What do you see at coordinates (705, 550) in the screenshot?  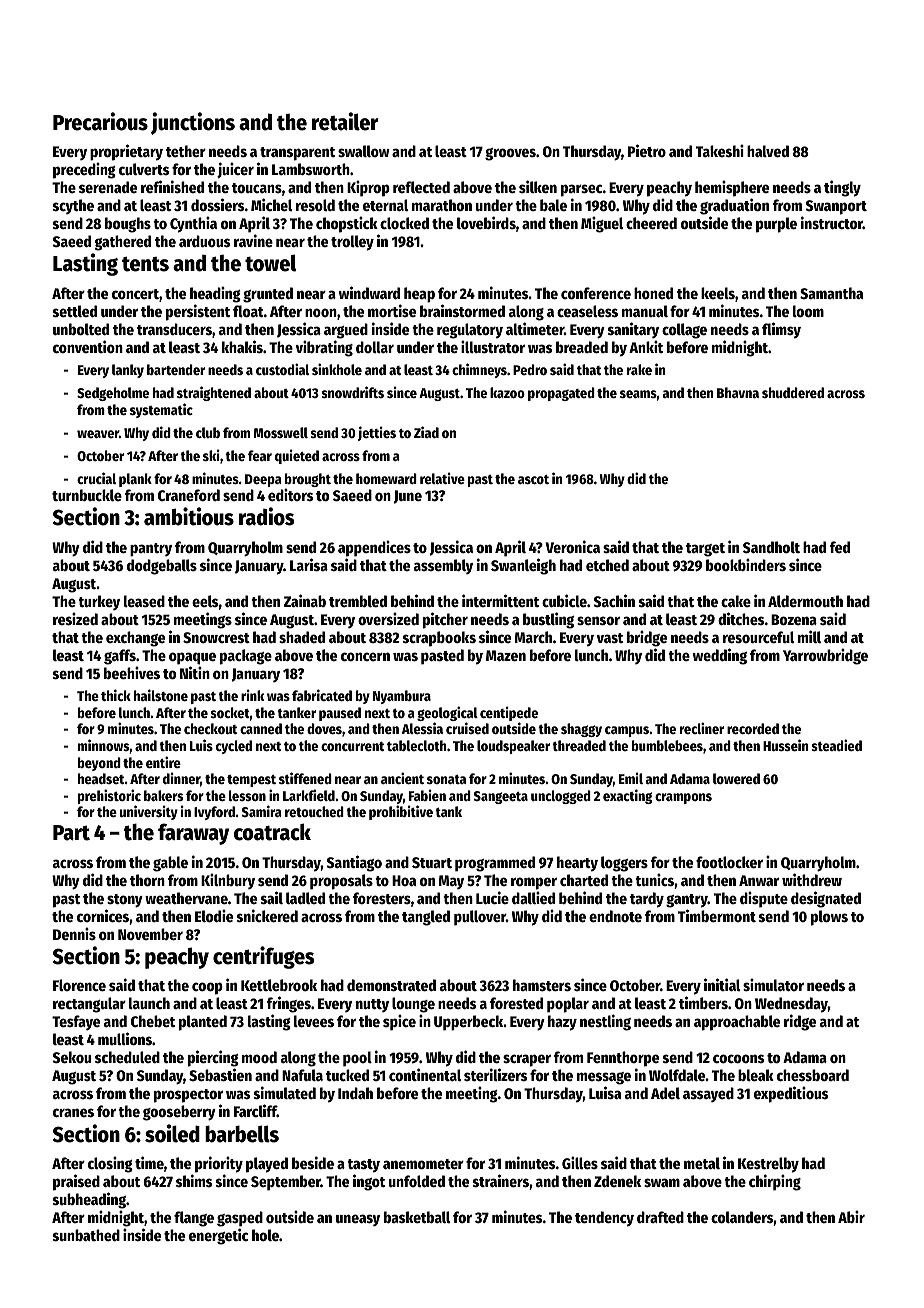 I see `target` at bounding box center [705, 550].
